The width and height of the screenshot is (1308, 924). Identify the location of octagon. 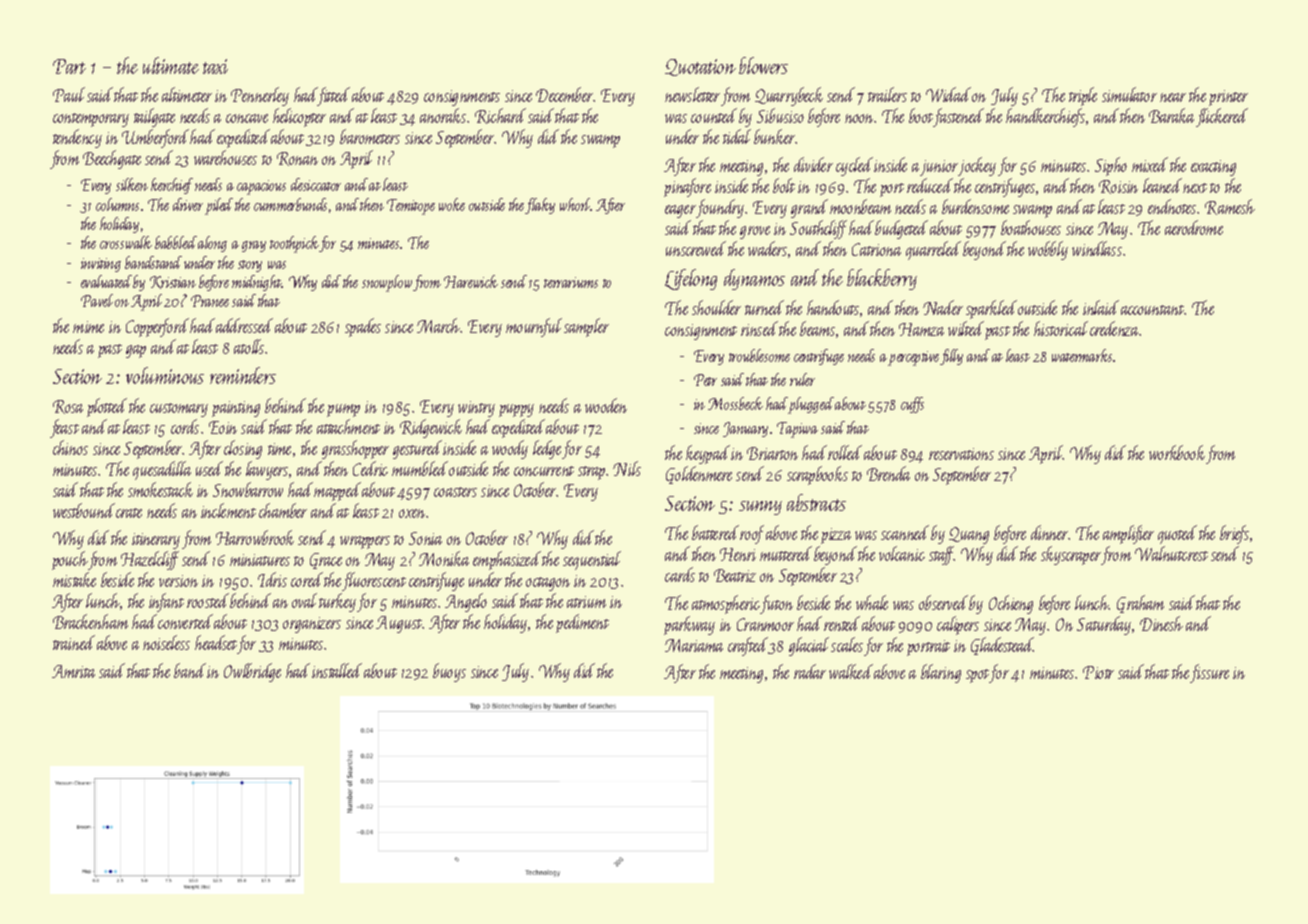
(548, 584).
